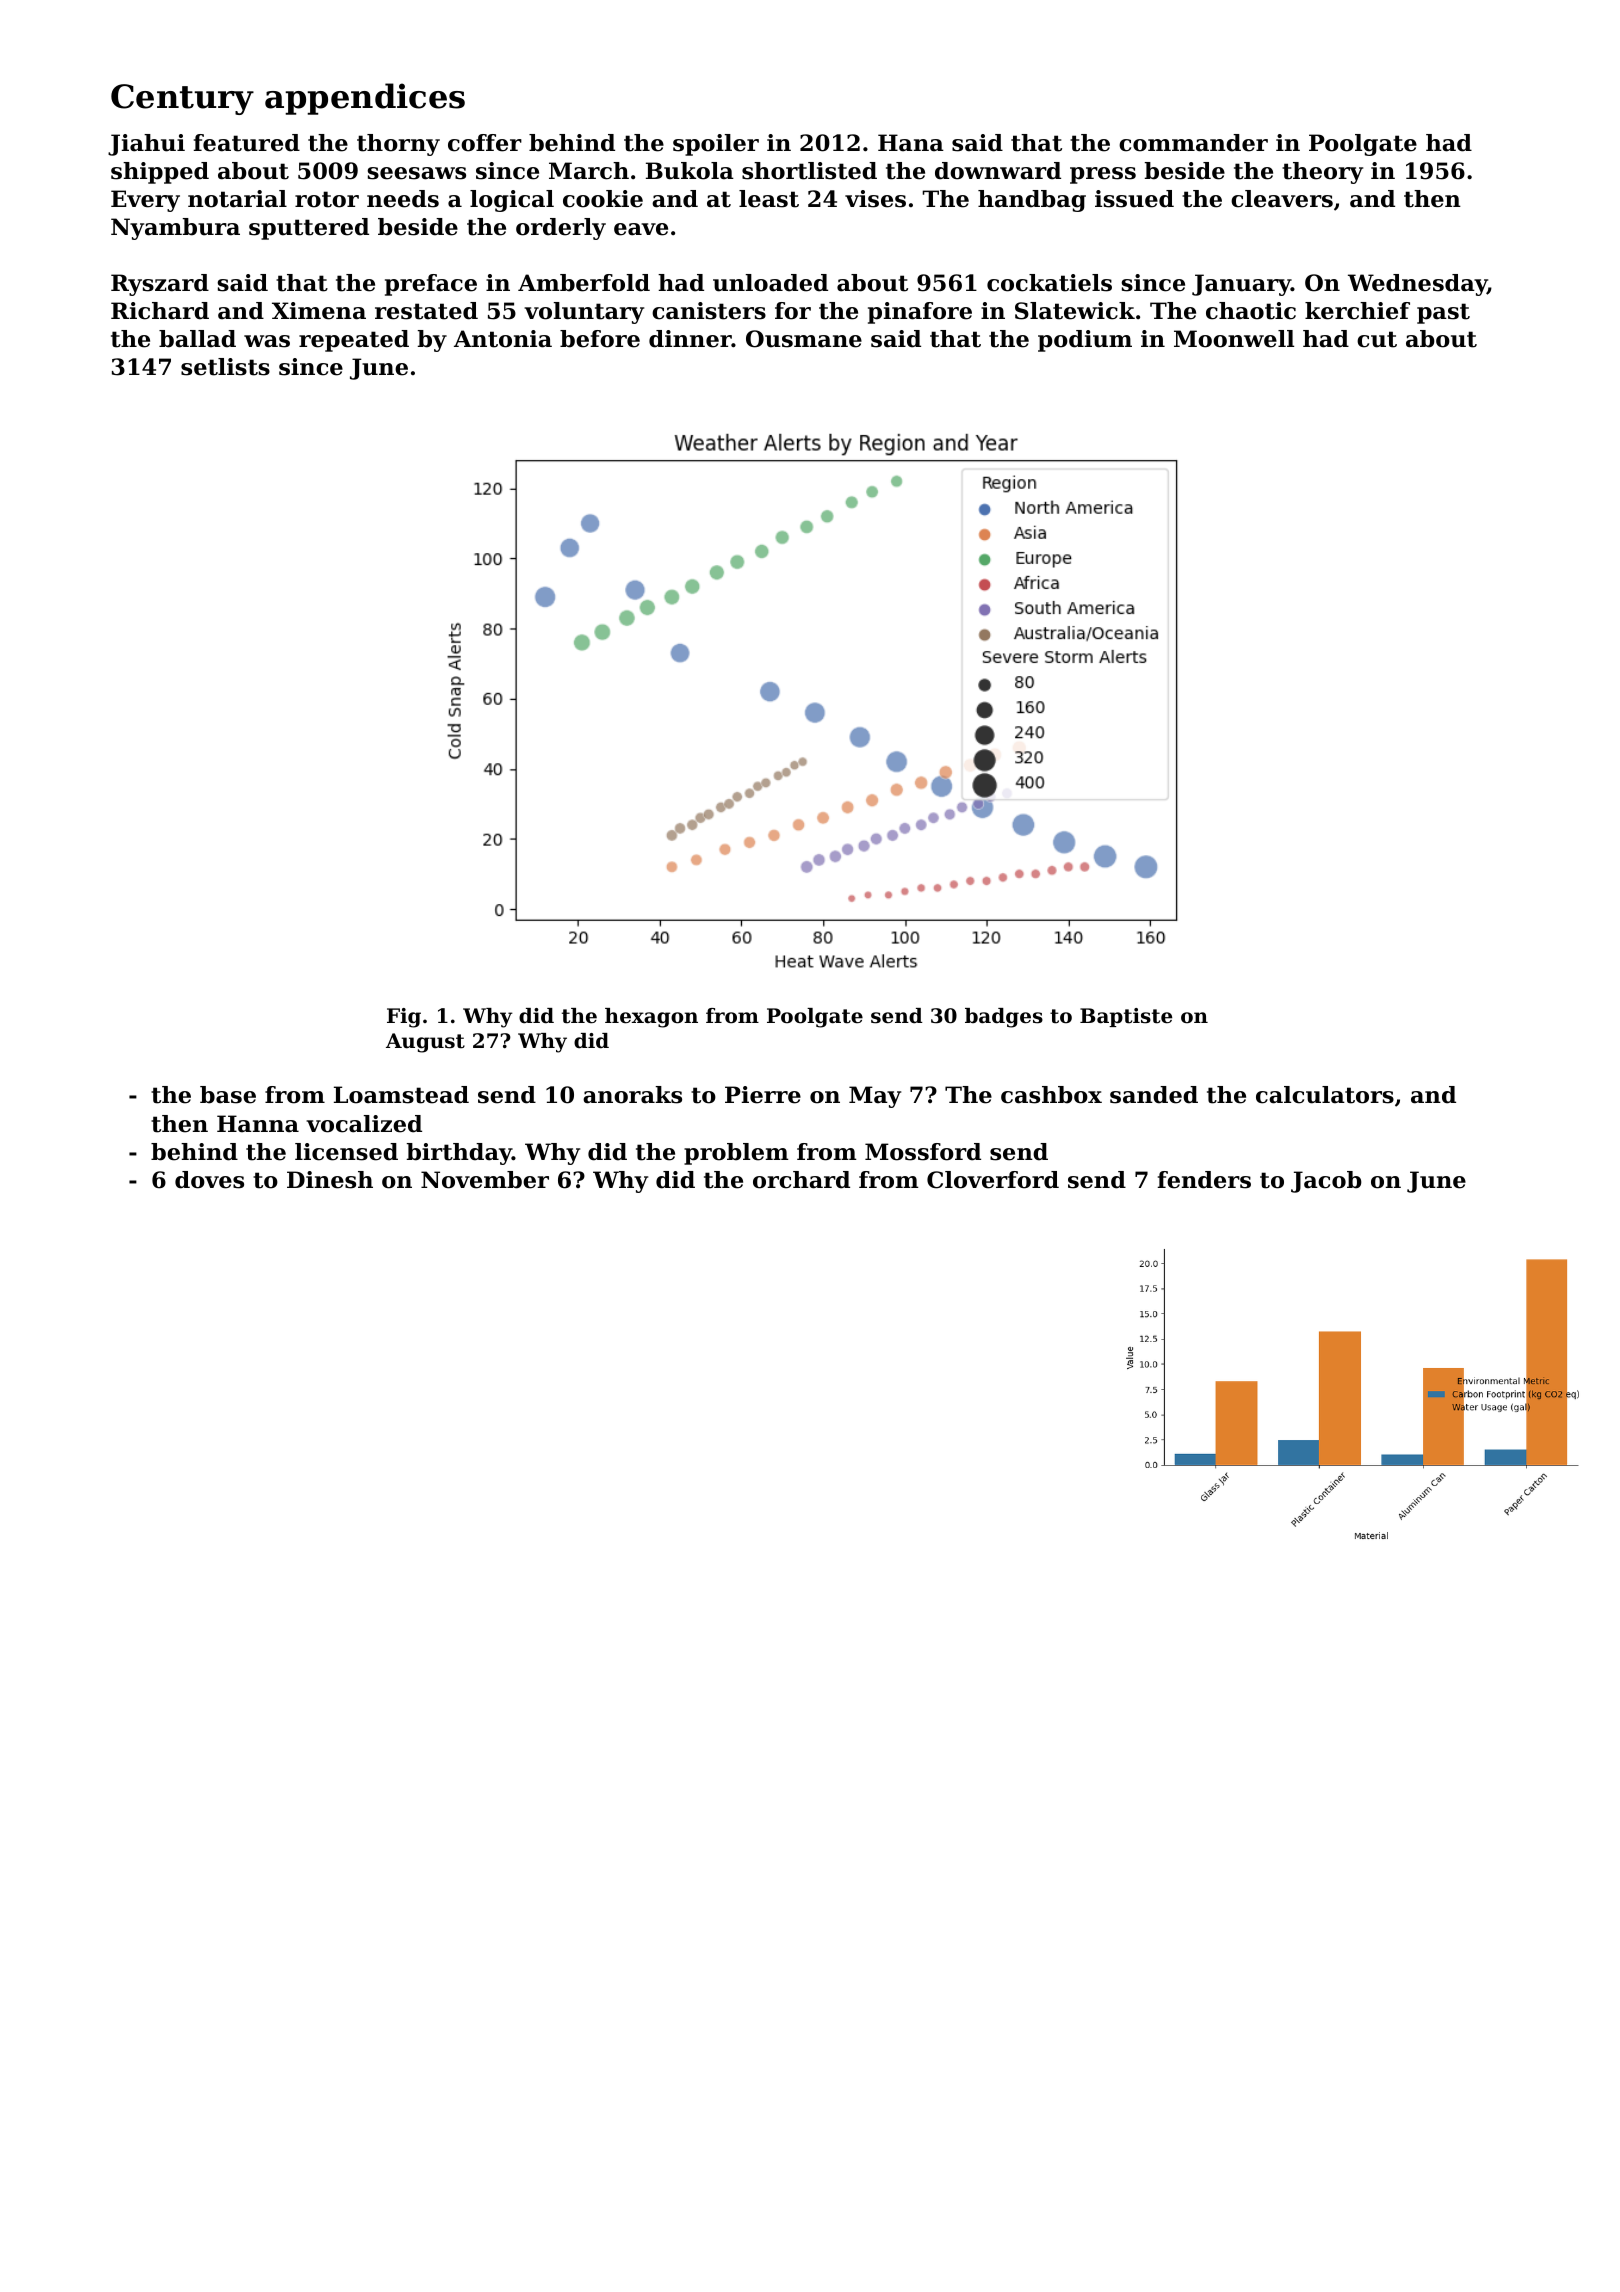 The width and height of the screenshot is (1620, 2292). I want to click on cockatiels, so click(1049, 283).
